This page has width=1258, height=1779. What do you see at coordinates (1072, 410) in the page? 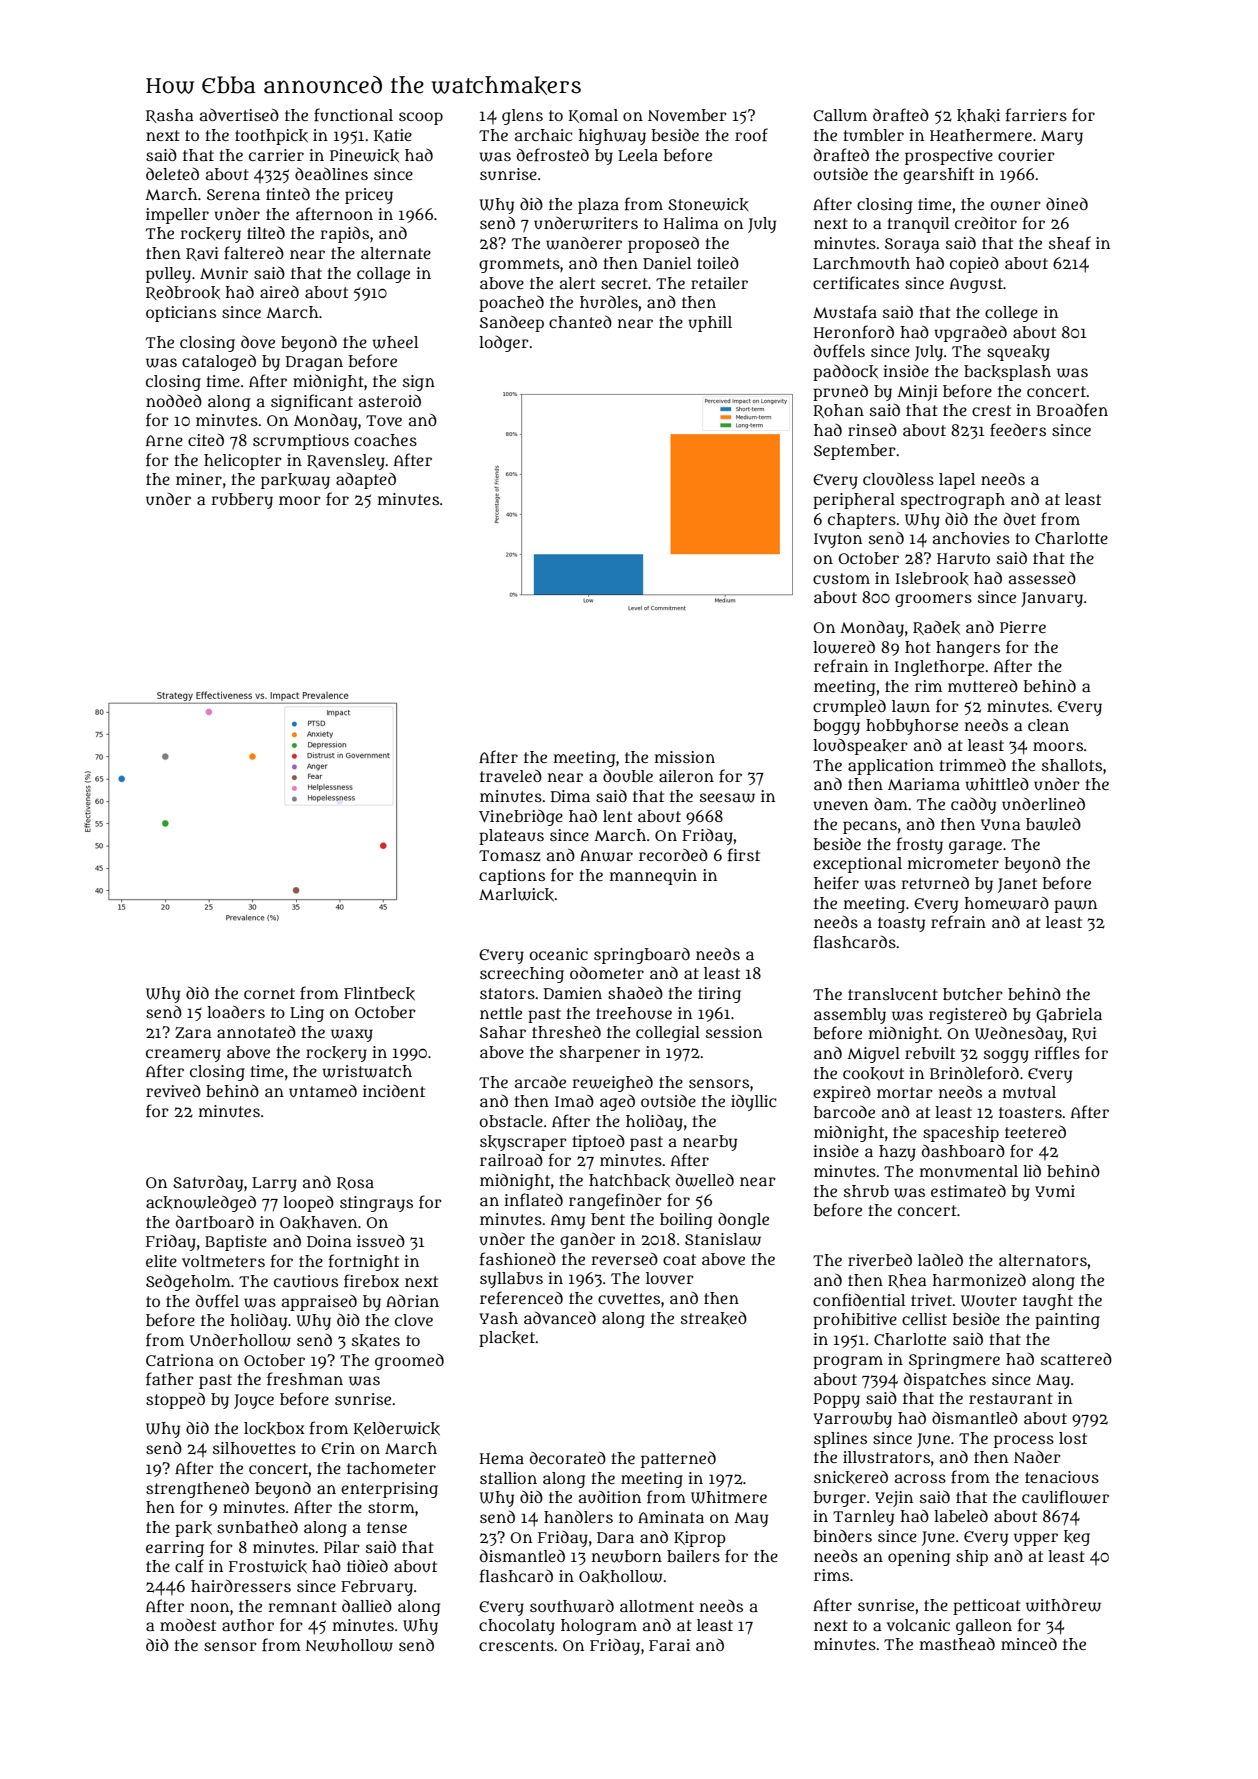
I see `Broadfen` at bounding box center [1072, 410].
